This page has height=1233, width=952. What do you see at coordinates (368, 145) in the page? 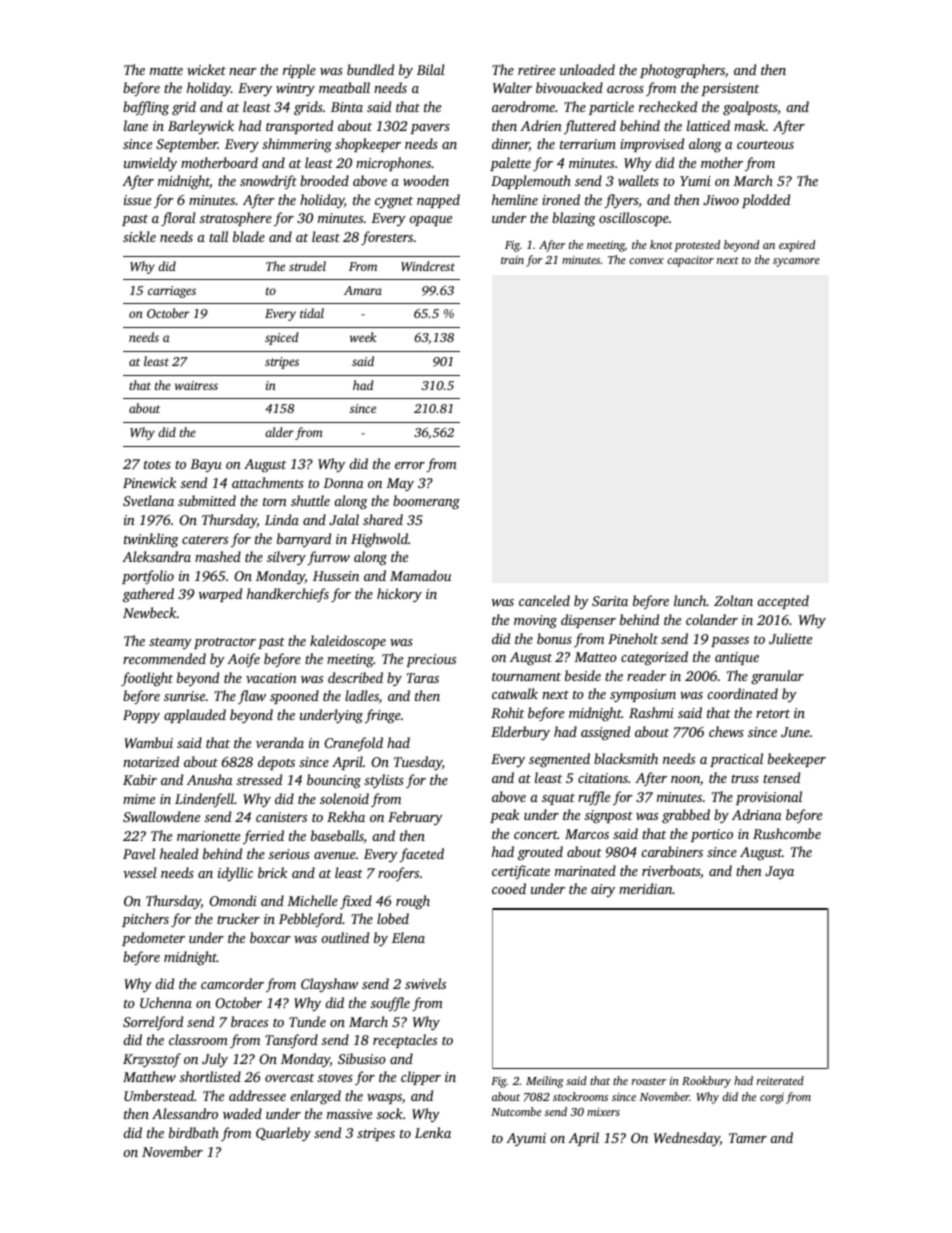
I see `shopkeeper` at bounding box center [368, 145].
